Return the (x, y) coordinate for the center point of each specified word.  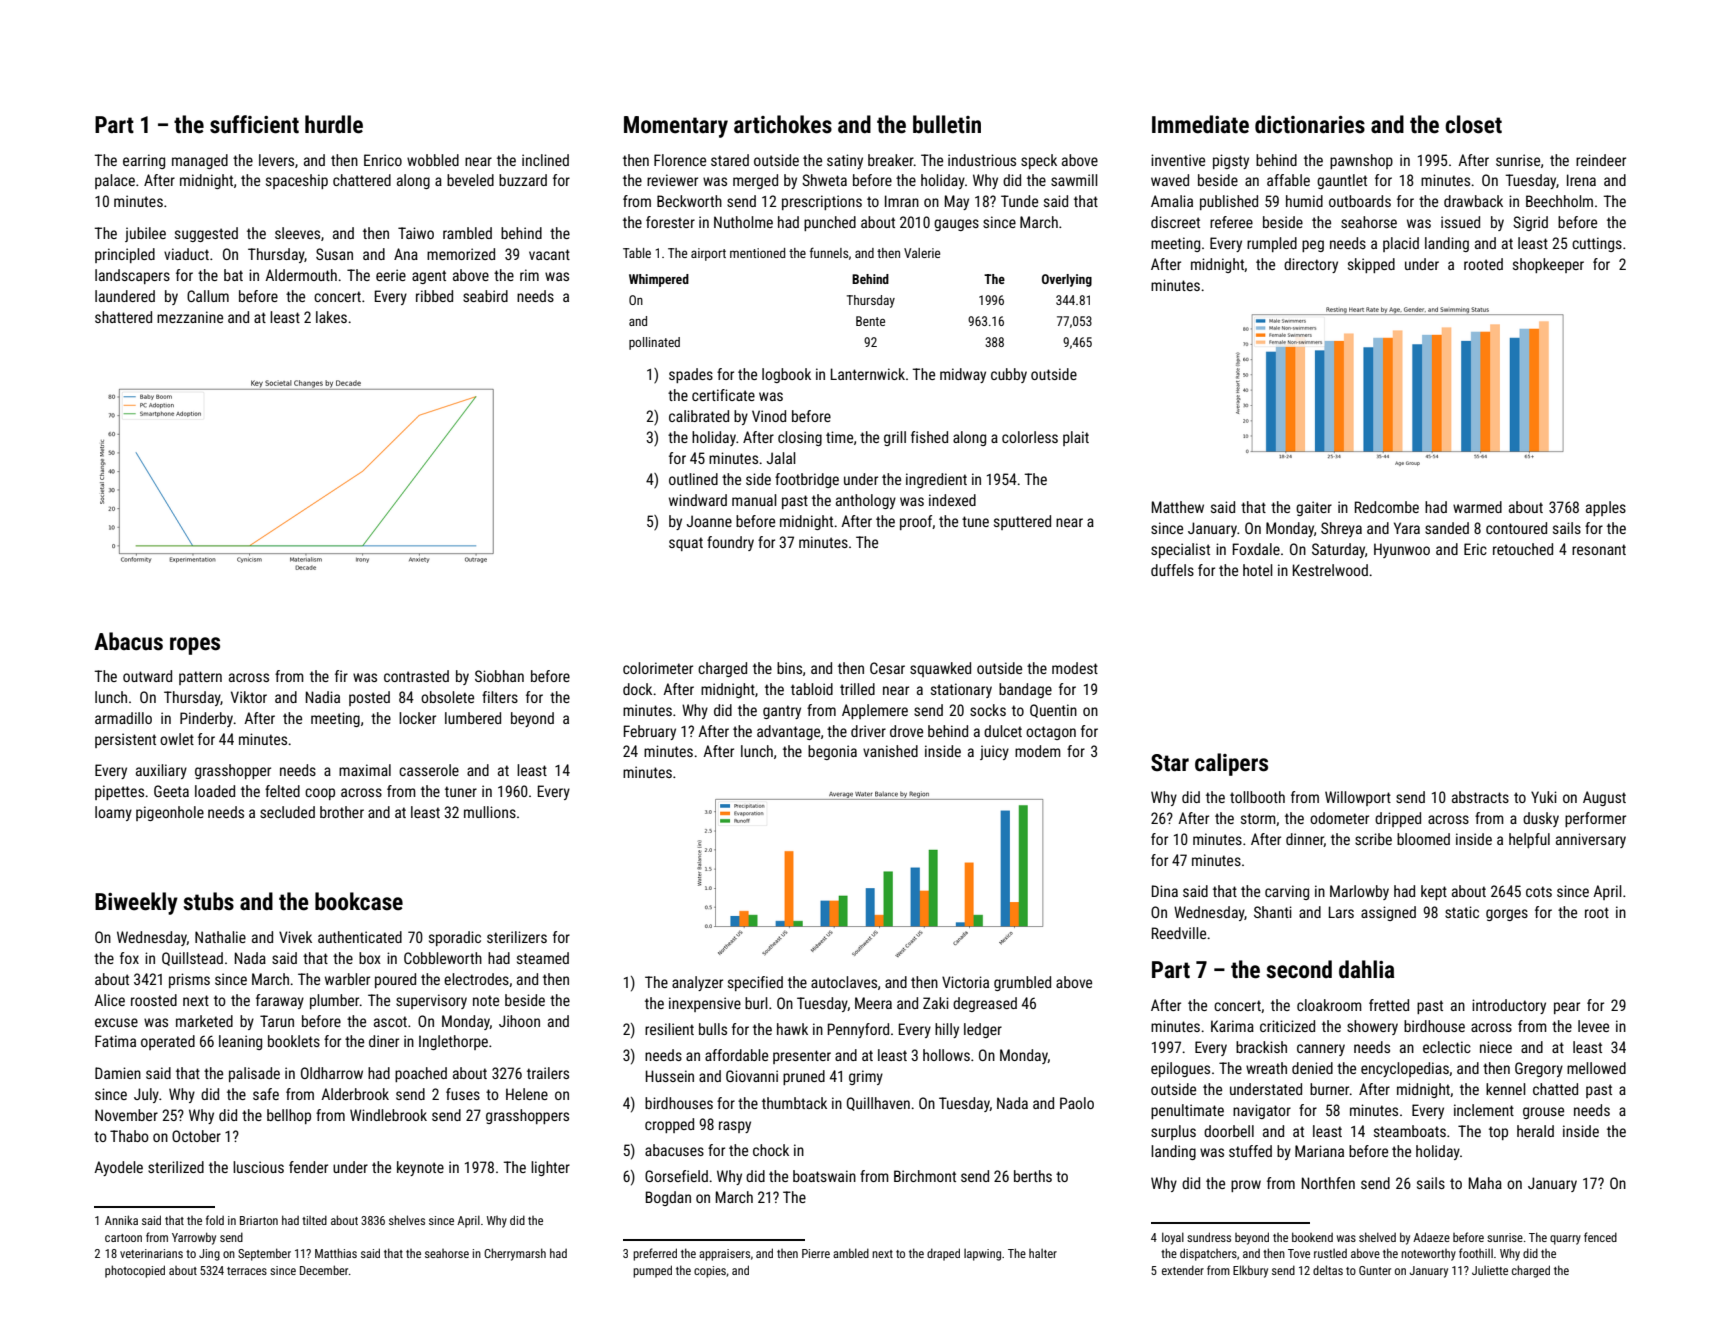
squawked (940, 669)
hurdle (334, 124)
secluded (287, 812)
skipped (1371, 265)
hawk (792, 1029)
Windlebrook (388, 1115)
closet (1473, 124)
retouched (1523, 549)
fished (929, 437)
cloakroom (1329, 1005)
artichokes (783, 124)
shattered (123, 317)
